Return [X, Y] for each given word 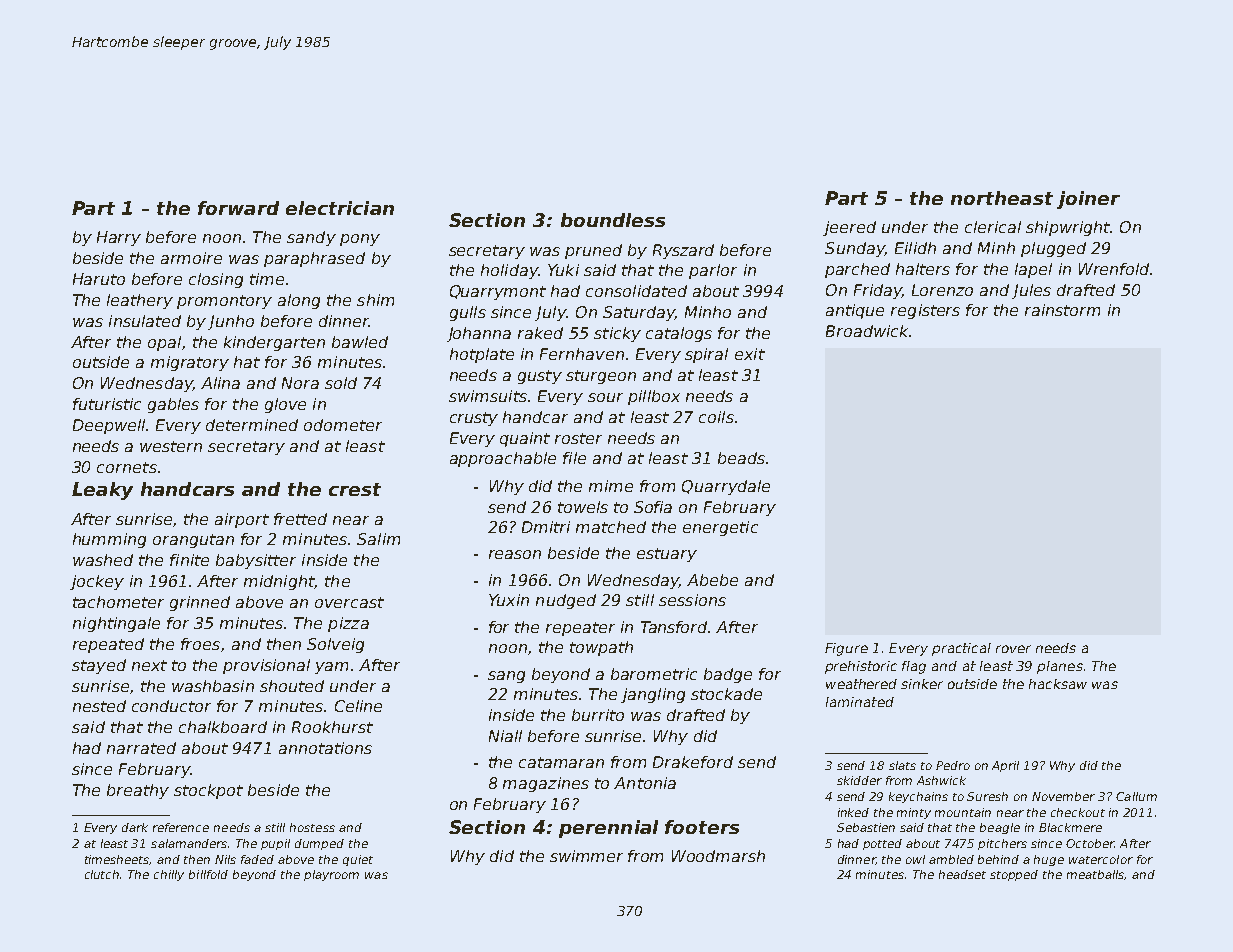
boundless [613, 220]
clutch [102, 874]
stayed [99, 666]
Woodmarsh [718, 856]
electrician [340, 208]
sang [506, 677]
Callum [1136, 796]
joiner [1088, 200]
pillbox [654, 397]
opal [164, 343]
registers [925, 311]
